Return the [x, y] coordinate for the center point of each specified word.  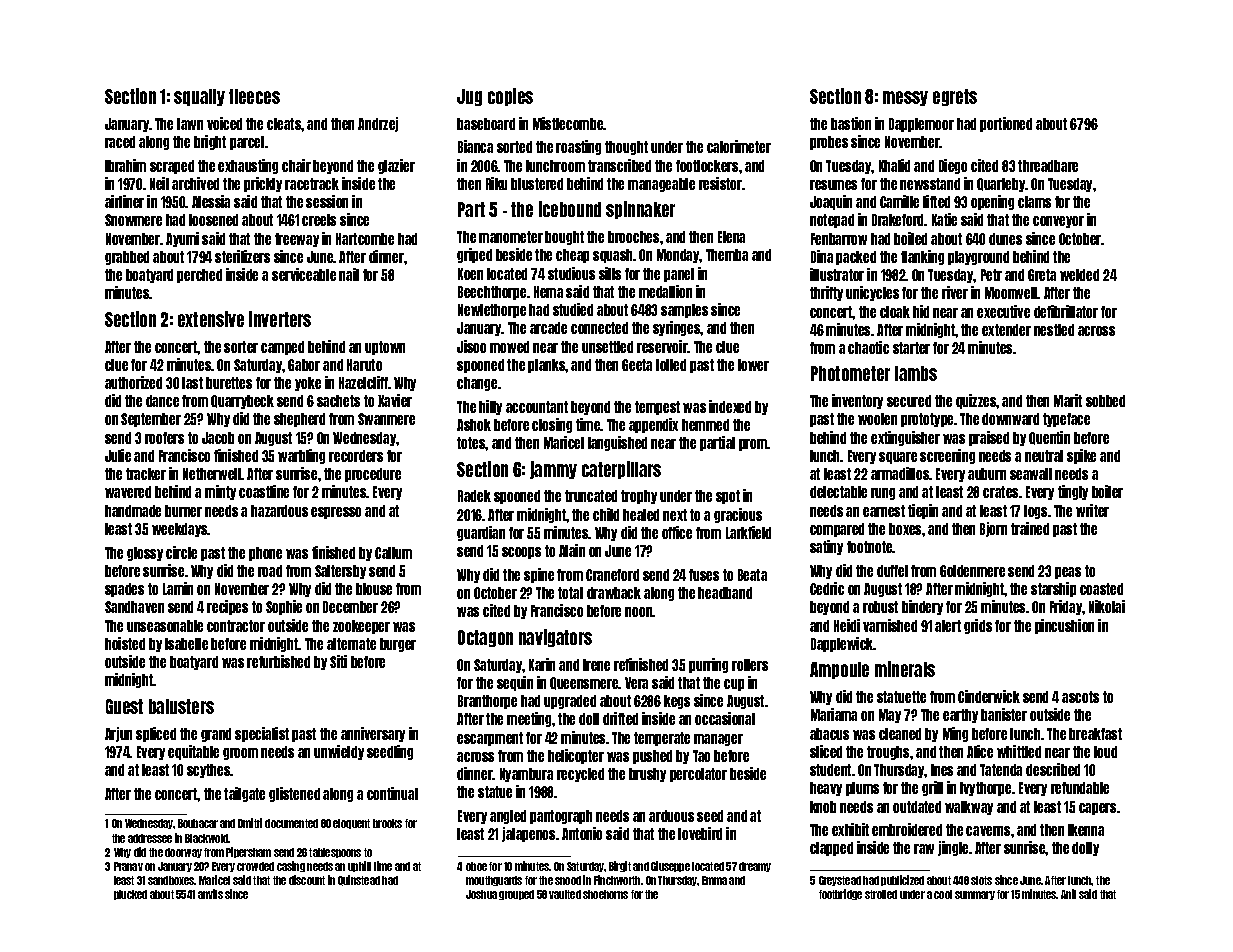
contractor [236, 626]
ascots [1080, 697]
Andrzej [378, 124]
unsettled [607, 347]
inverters [280, 319]
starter [911, 348]
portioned [1006, 124]
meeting [529, 719]
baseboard [486, 124]
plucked [130, 895]
